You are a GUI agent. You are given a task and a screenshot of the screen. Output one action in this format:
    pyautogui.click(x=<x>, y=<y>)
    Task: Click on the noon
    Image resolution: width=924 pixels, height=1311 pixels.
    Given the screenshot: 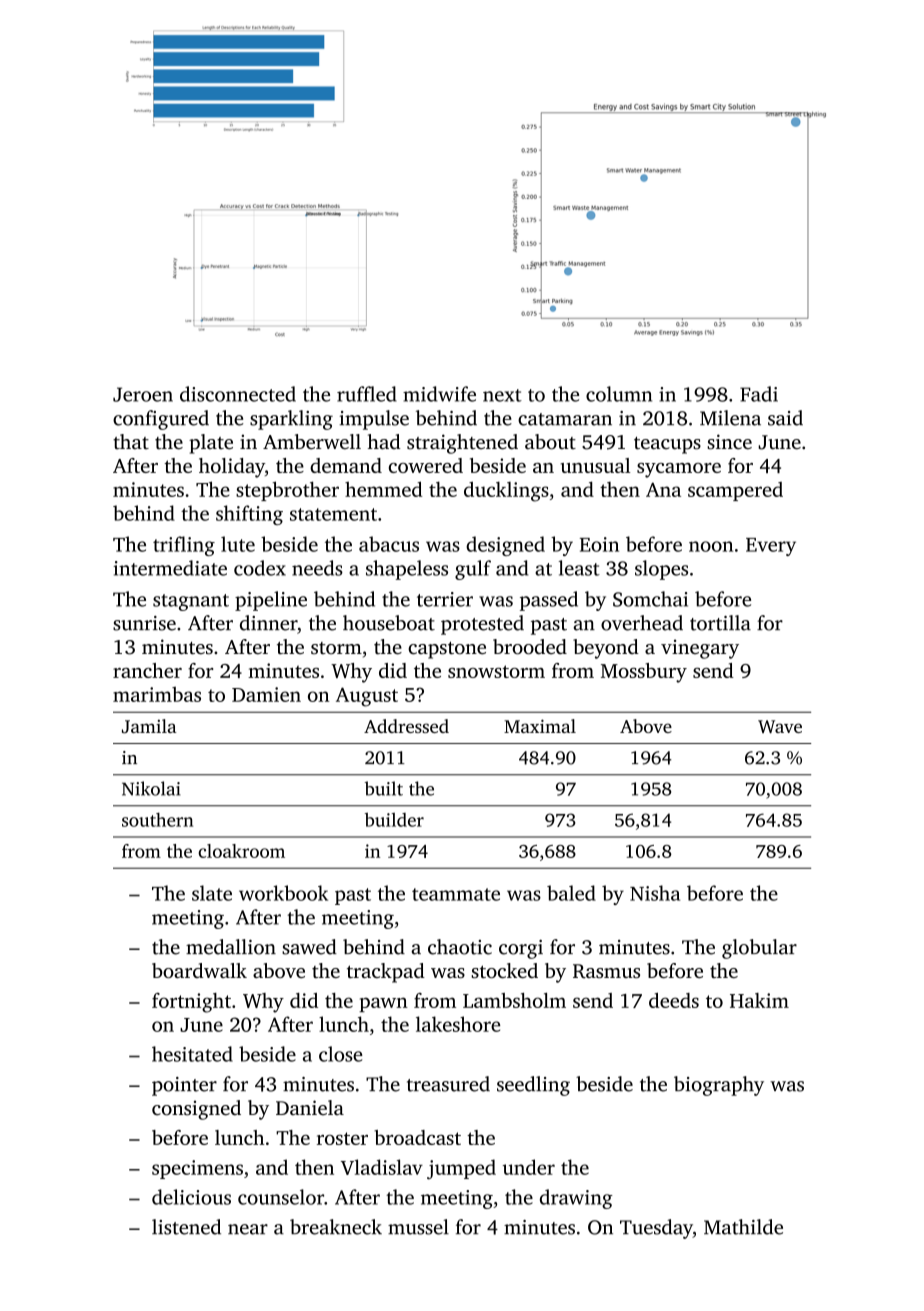 What is the action you would take?
    pyautogui.click(x=711, y=546)
